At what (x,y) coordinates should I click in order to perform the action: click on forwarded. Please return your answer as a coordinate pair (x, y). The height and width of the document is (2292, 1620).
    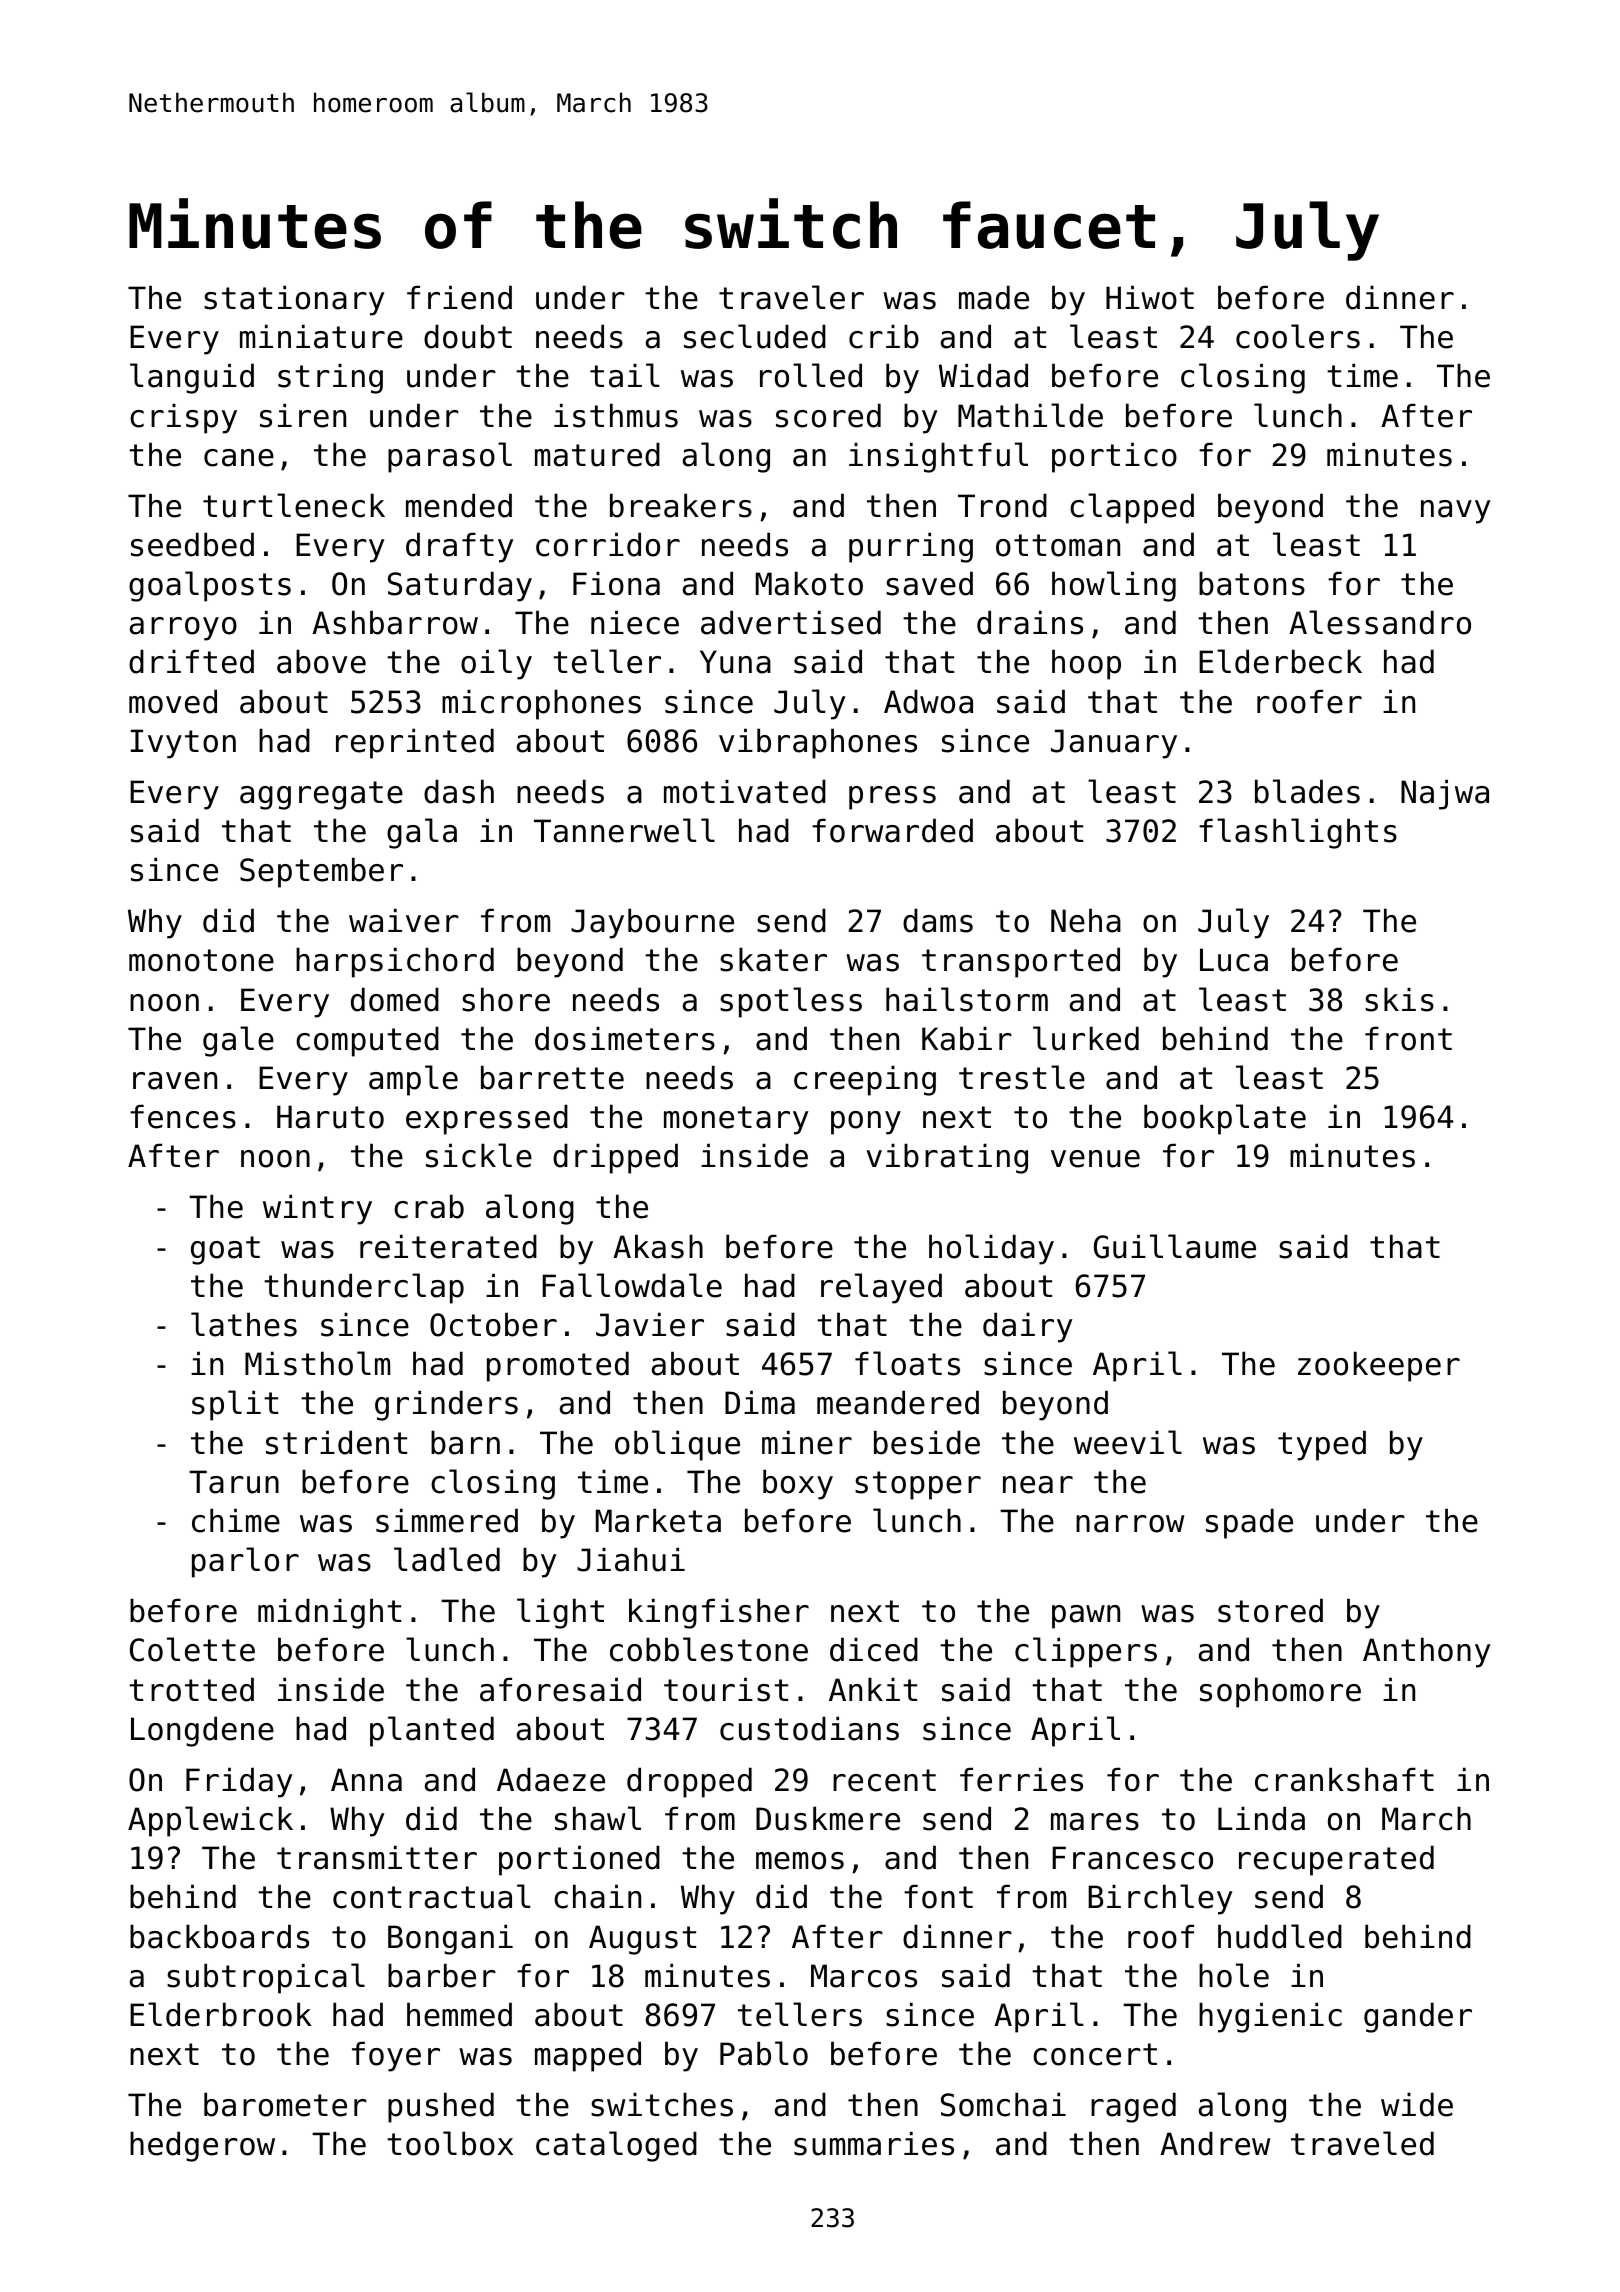
    Looking at the image, I should click on (892, 830).
